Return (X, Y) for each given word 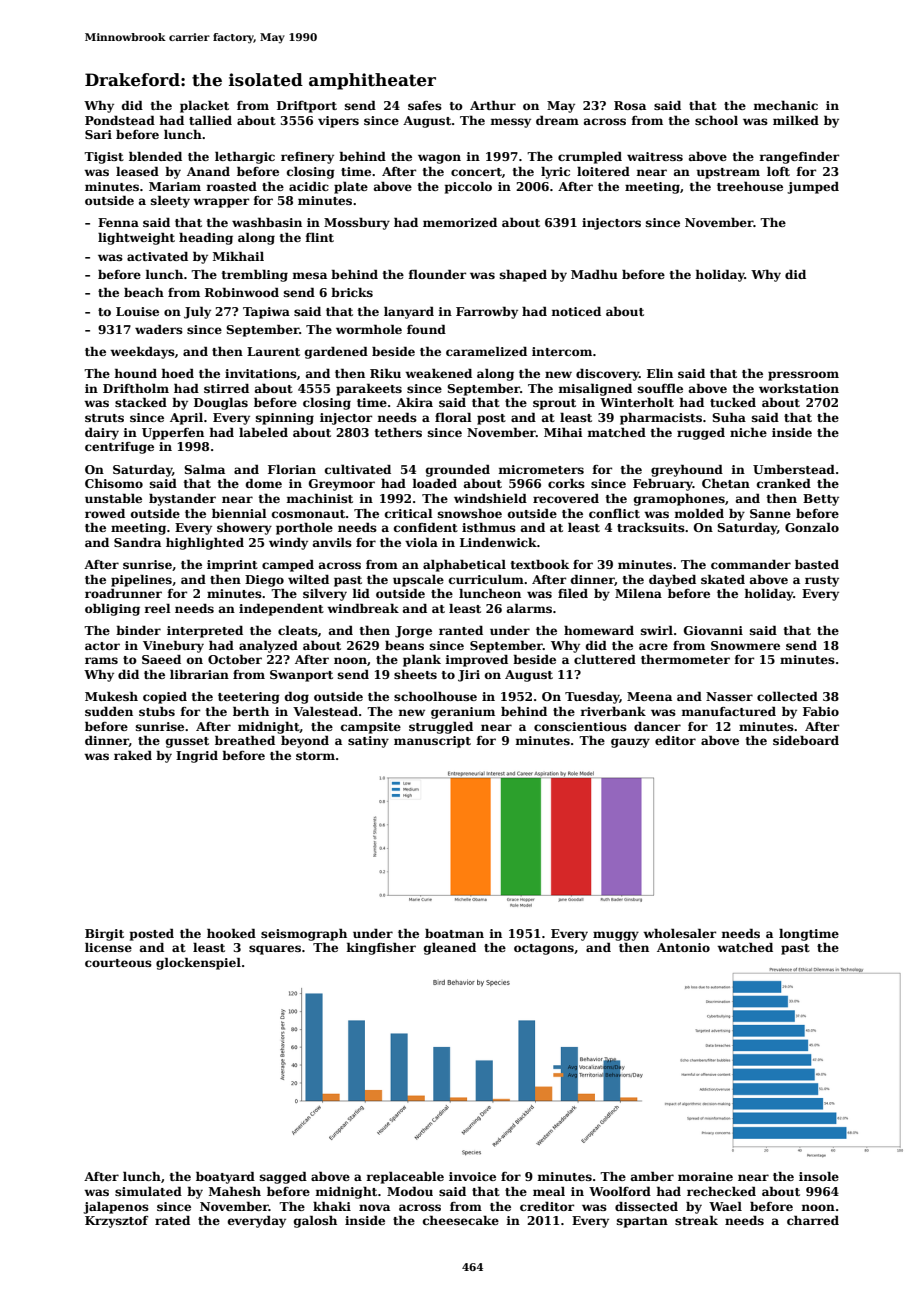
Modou (410, 1191)
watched (745, 947)
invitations (261, 373)
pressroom (803, 376)
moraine (705, 1176)
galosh (315, 1221)
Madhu (594, 274)
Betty (821, 500)
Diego (264, 581)
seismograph (304, 934)
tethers (398, 432)
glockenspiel (198, 963)
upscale (418, 580)
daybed (672, 580)
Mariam (175, 186)
